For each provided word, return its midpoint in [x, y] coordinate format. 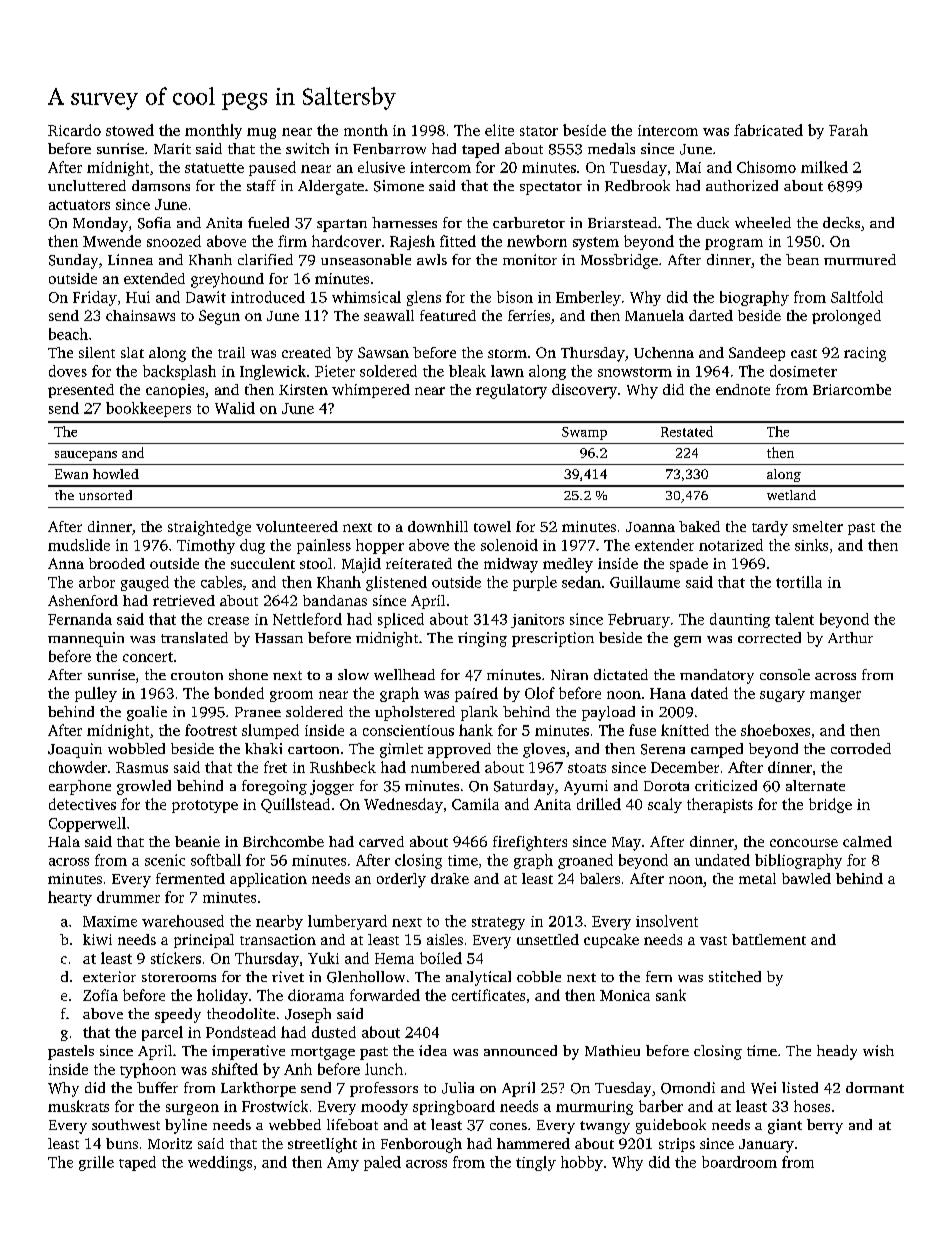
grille [96, 1163]
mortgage [323, 1053]
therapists [720, 805]
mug [261, 133]
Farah [848, 130]
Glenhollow [366, 977]
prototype [205, 806]
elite [499, 130]
